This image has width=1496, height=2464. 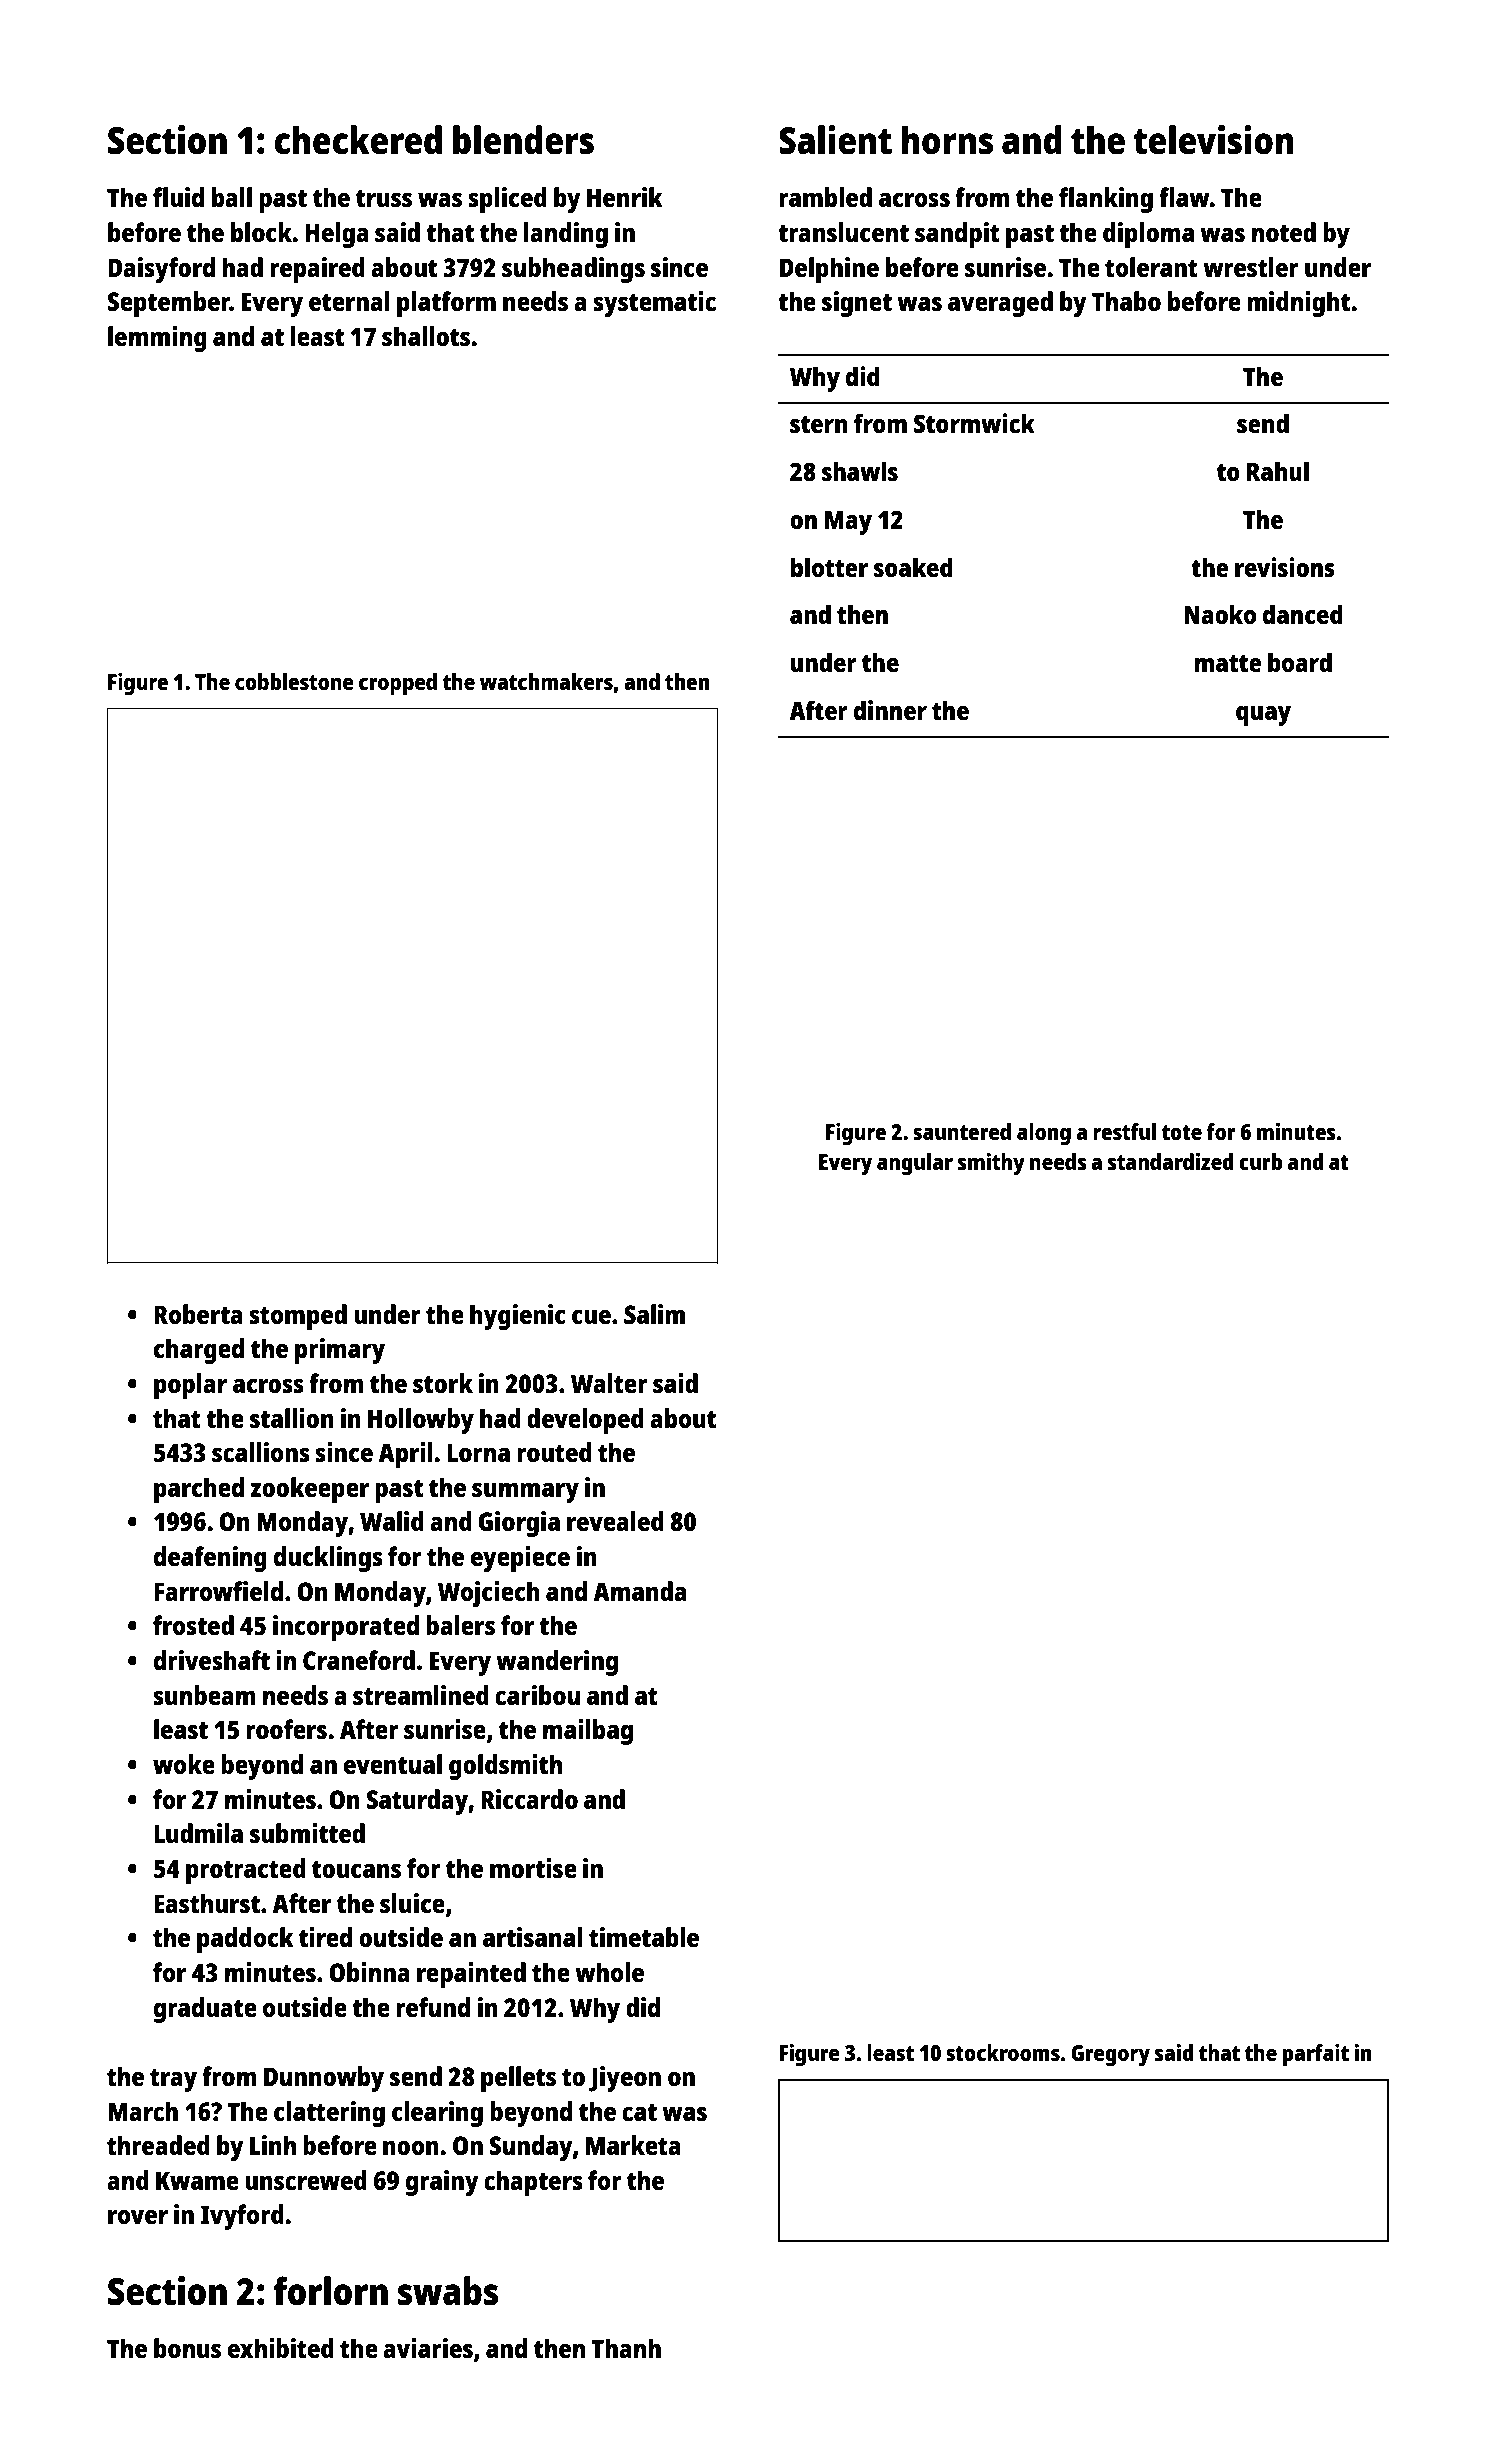 What do you see at coordinates (187, 2348) in the image?
I see `bonus` at bounding box center [187, 2348].
